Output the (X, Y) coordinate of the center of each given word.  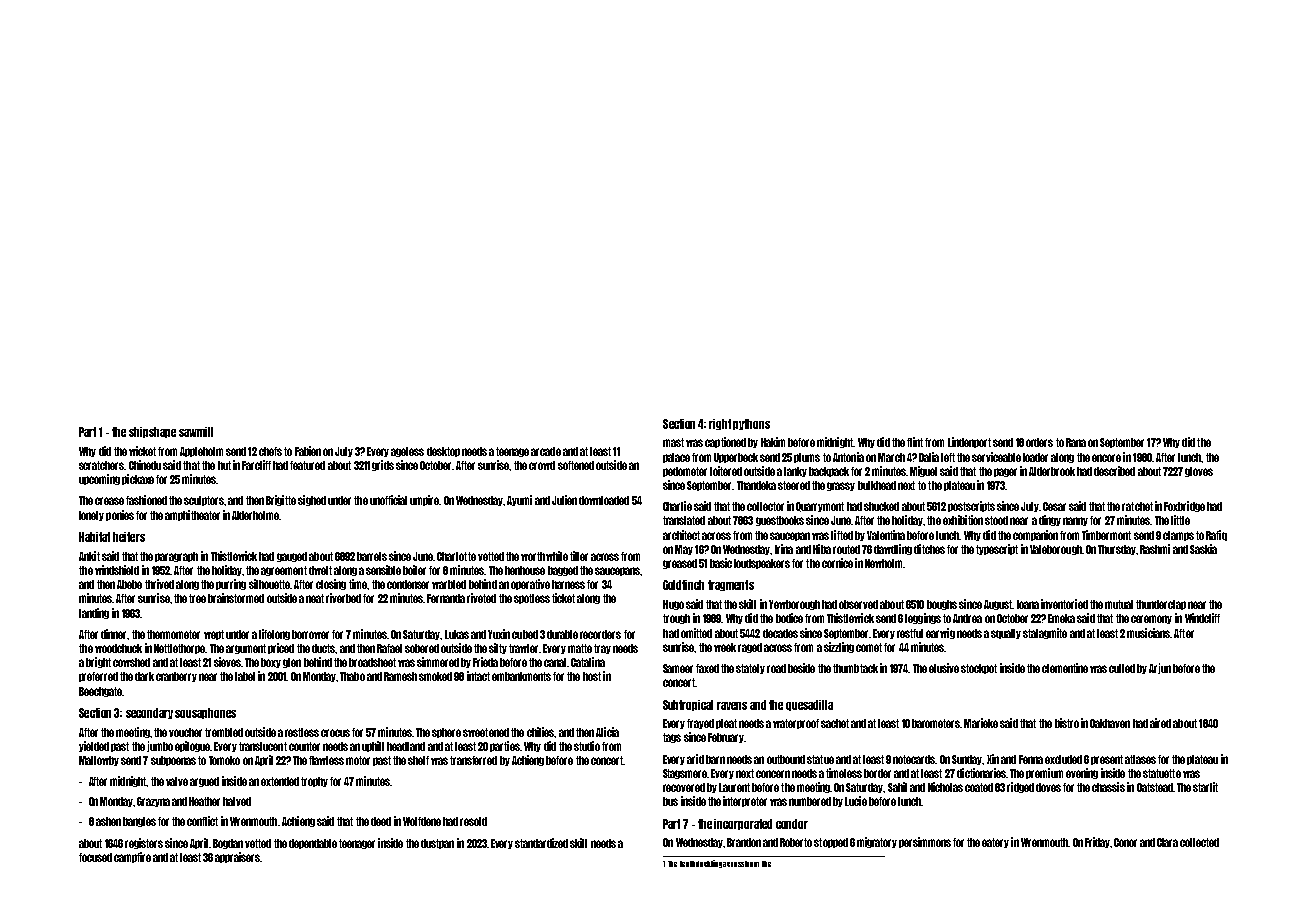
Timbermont (1106, 535)
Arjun (1160, 668)
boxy (271, 663)
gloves (1199, 472)
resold (473, 821)
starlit (1205, 787)
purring (231, 584)
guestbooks (780, 521)
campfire (132, 857)
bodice (789, 618)
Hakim (773, 442)
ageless (407, 452)
